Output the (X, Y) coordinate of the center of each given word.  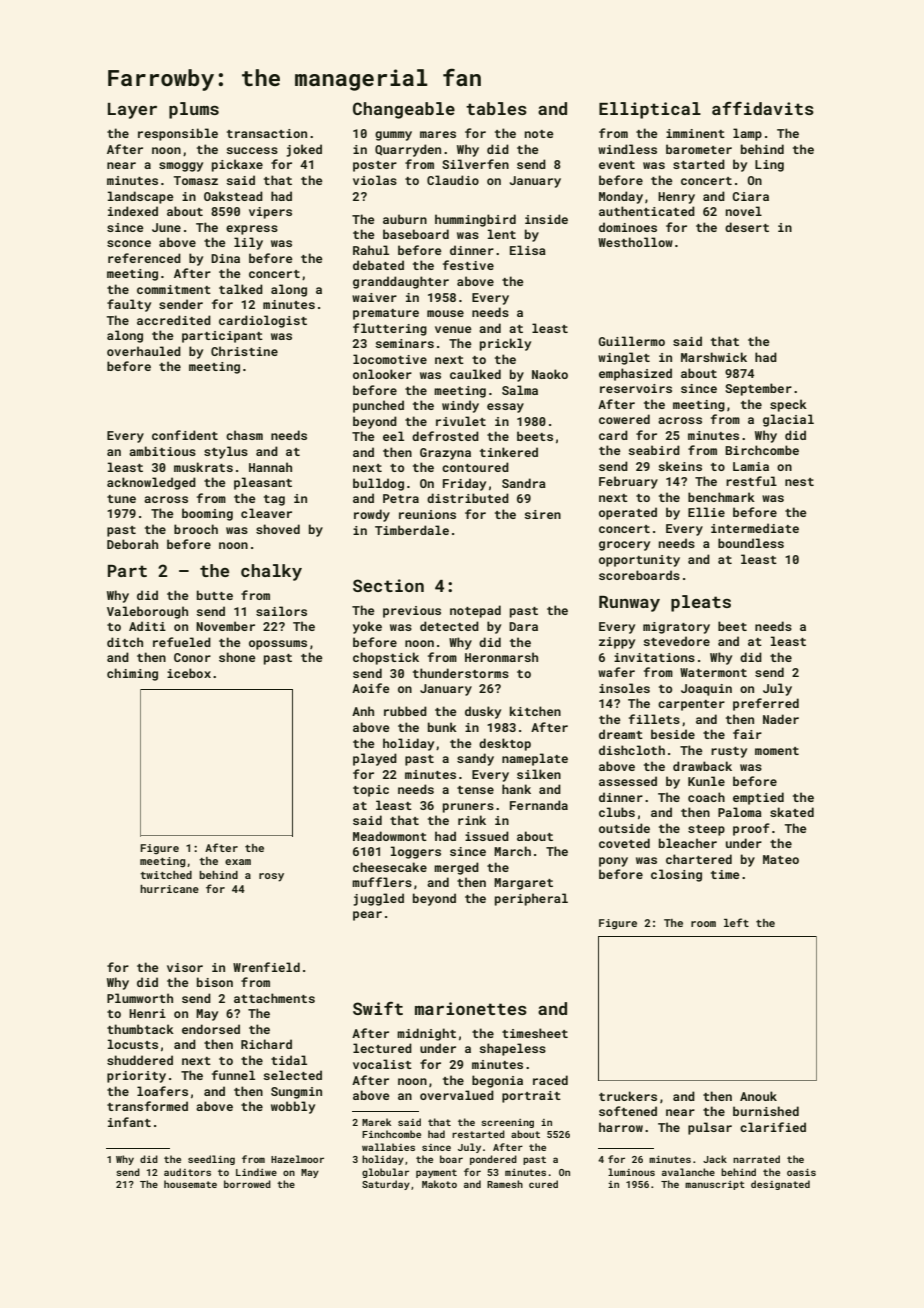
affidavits (763, 108)
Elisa (528, 250)
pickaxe (237, 165)
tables (496, 108)
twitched (166, 875)
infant (129, 1122)
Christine (244, 351)
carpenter (691, 705)
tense (475, 790)
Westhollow (635, 242)
